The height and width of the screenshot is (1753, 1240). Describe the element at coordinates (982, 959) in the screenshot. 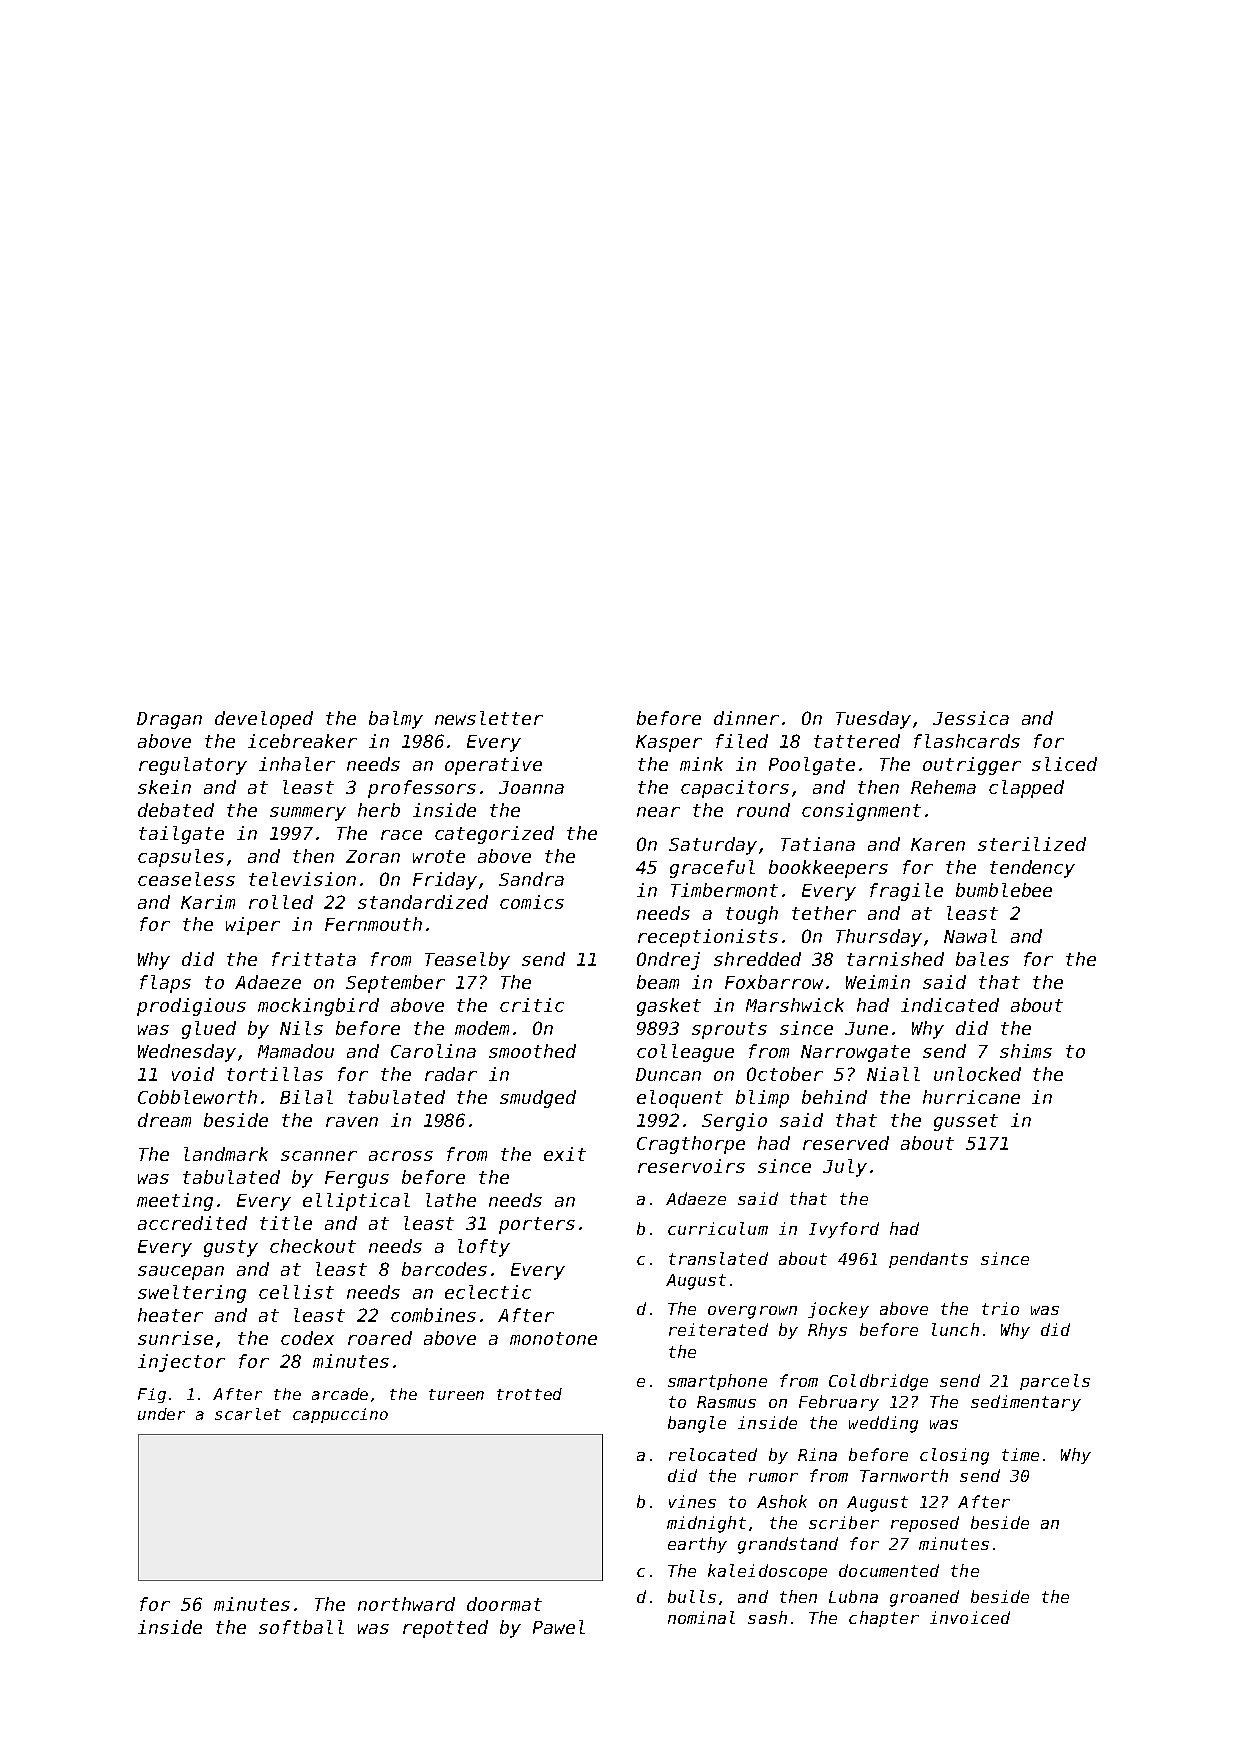

I see `bales` at that location.
